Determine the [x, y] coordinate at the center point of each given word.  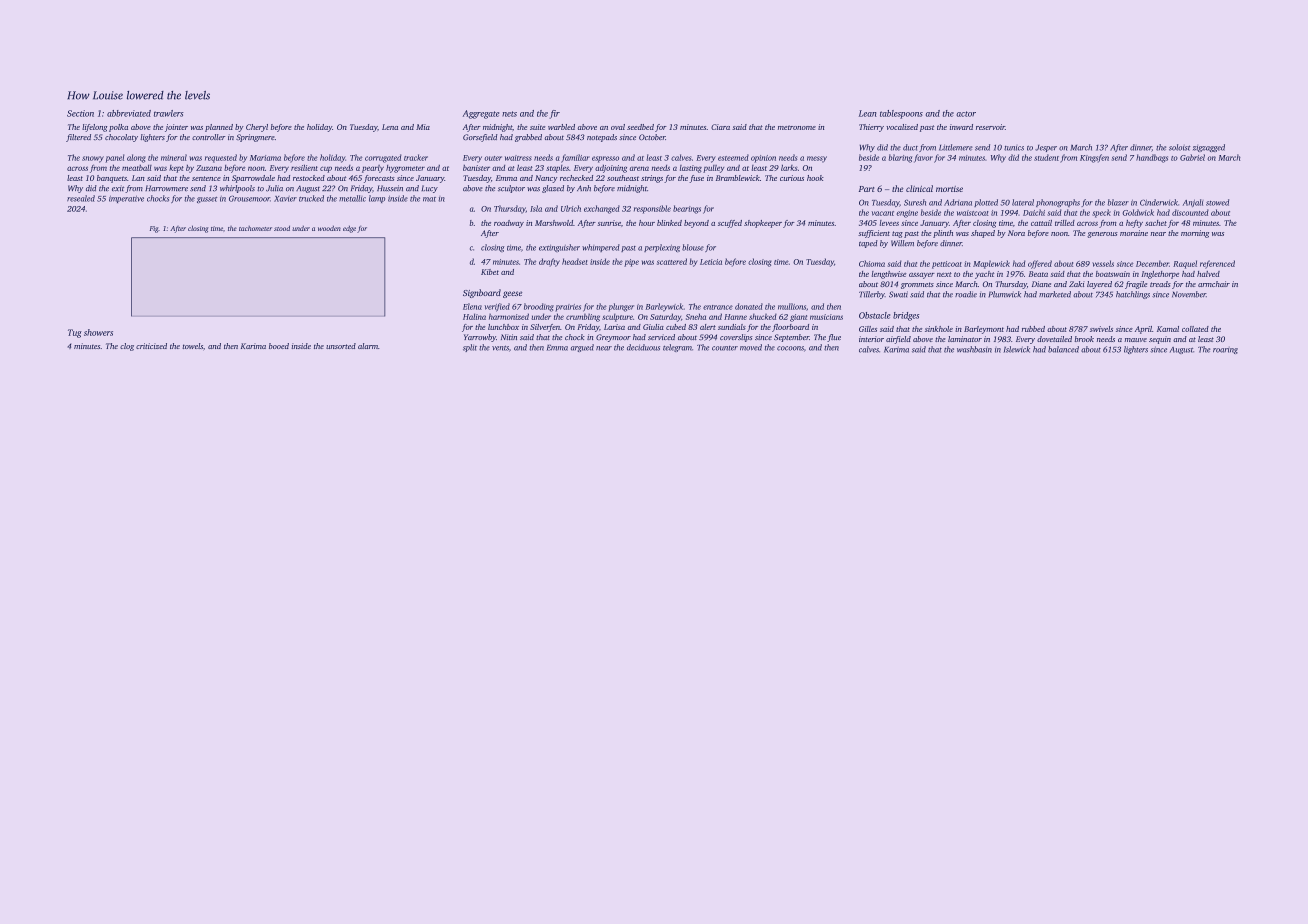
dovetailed [1054, 339]
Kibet [490, 272]
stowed [1217, 202]
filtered [78, 138]
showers [98, 332]
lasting [691, 169]
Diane [1041, 284]
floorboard [790, 328]
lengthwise [889, 275]
